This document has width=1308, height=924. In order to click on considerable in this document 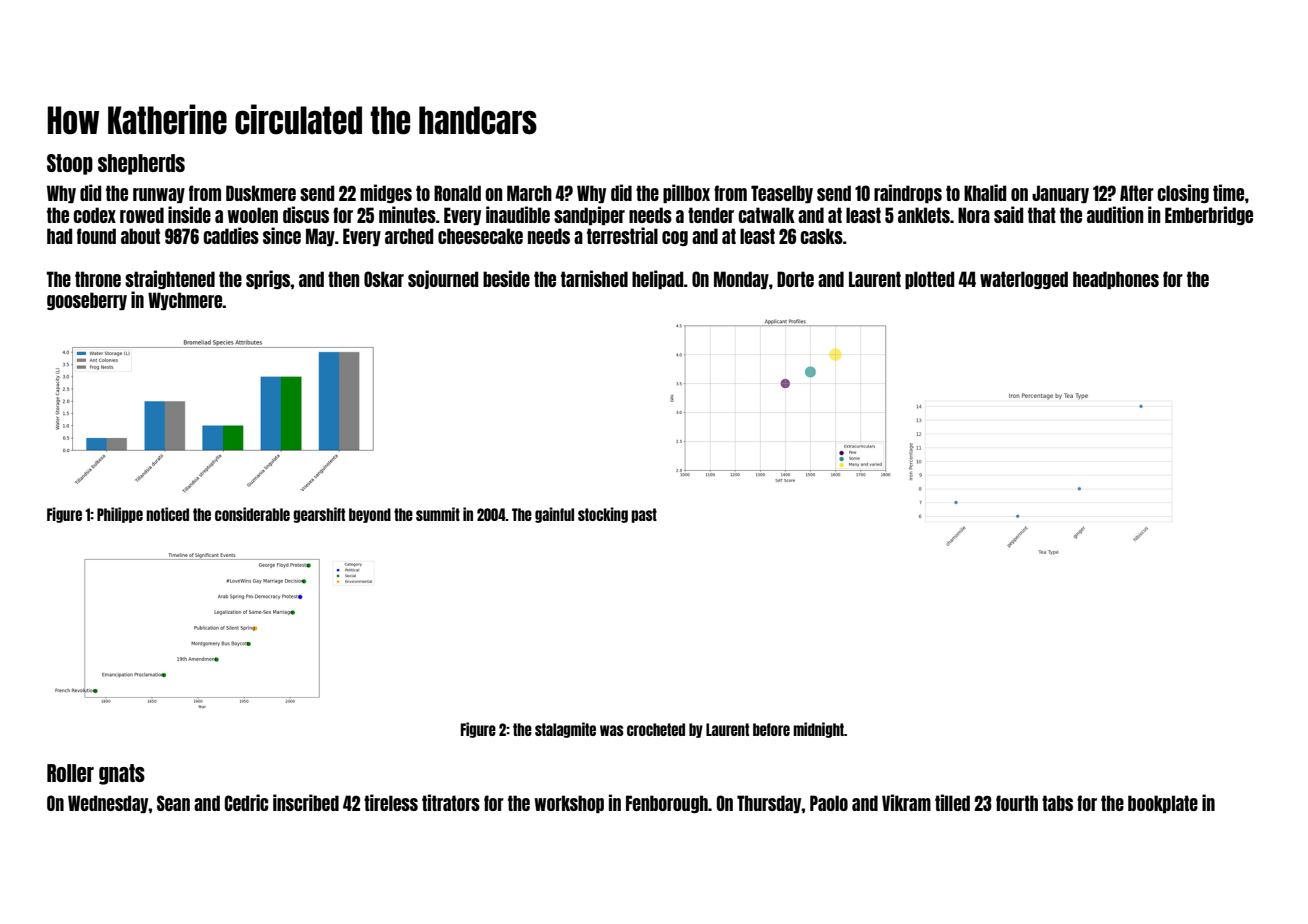, I will do `click(252, 514)`.
